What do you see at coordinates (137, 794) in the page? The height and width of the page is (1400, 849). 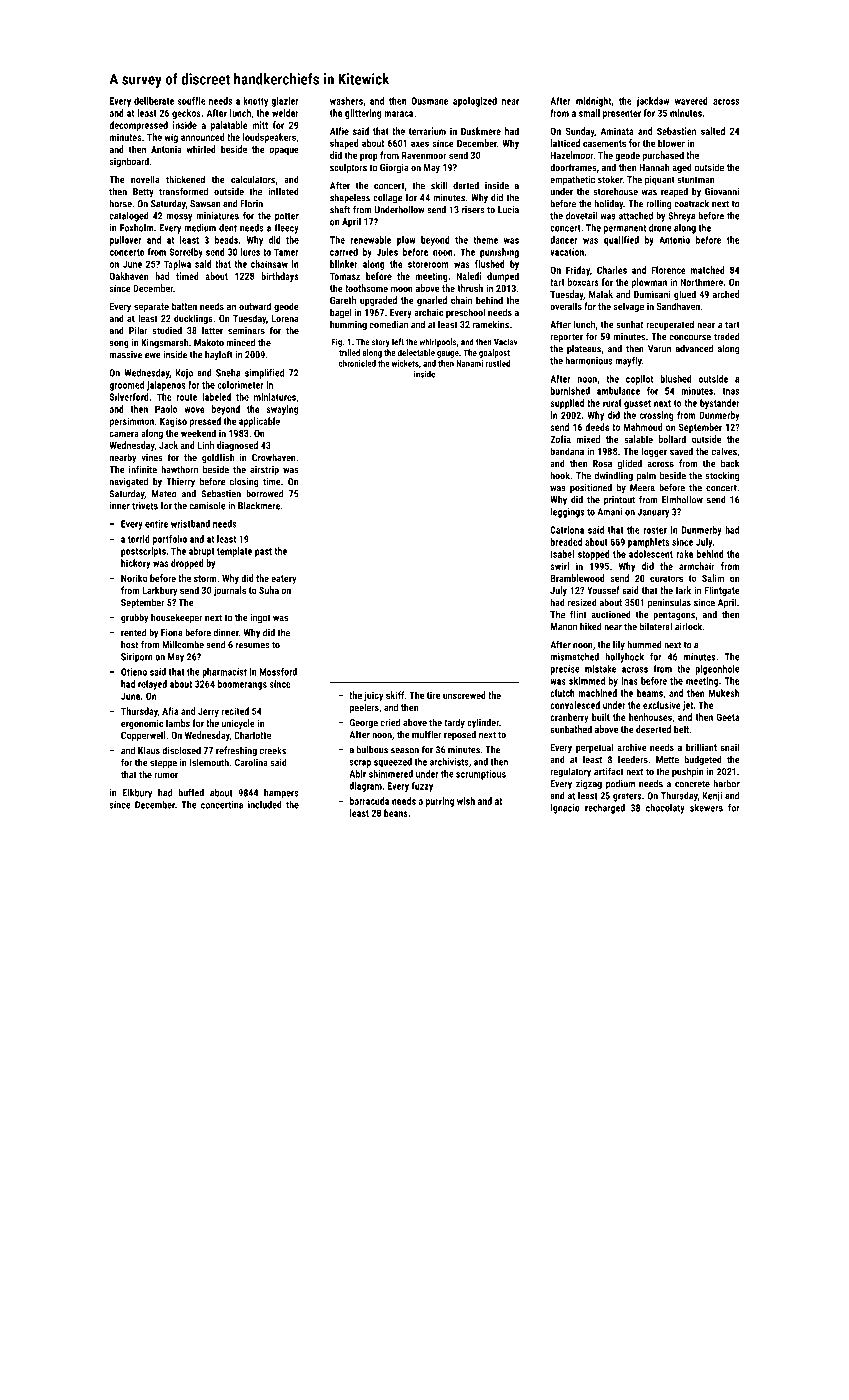 I see `Elkbury` at bounding box center [137, 794].
